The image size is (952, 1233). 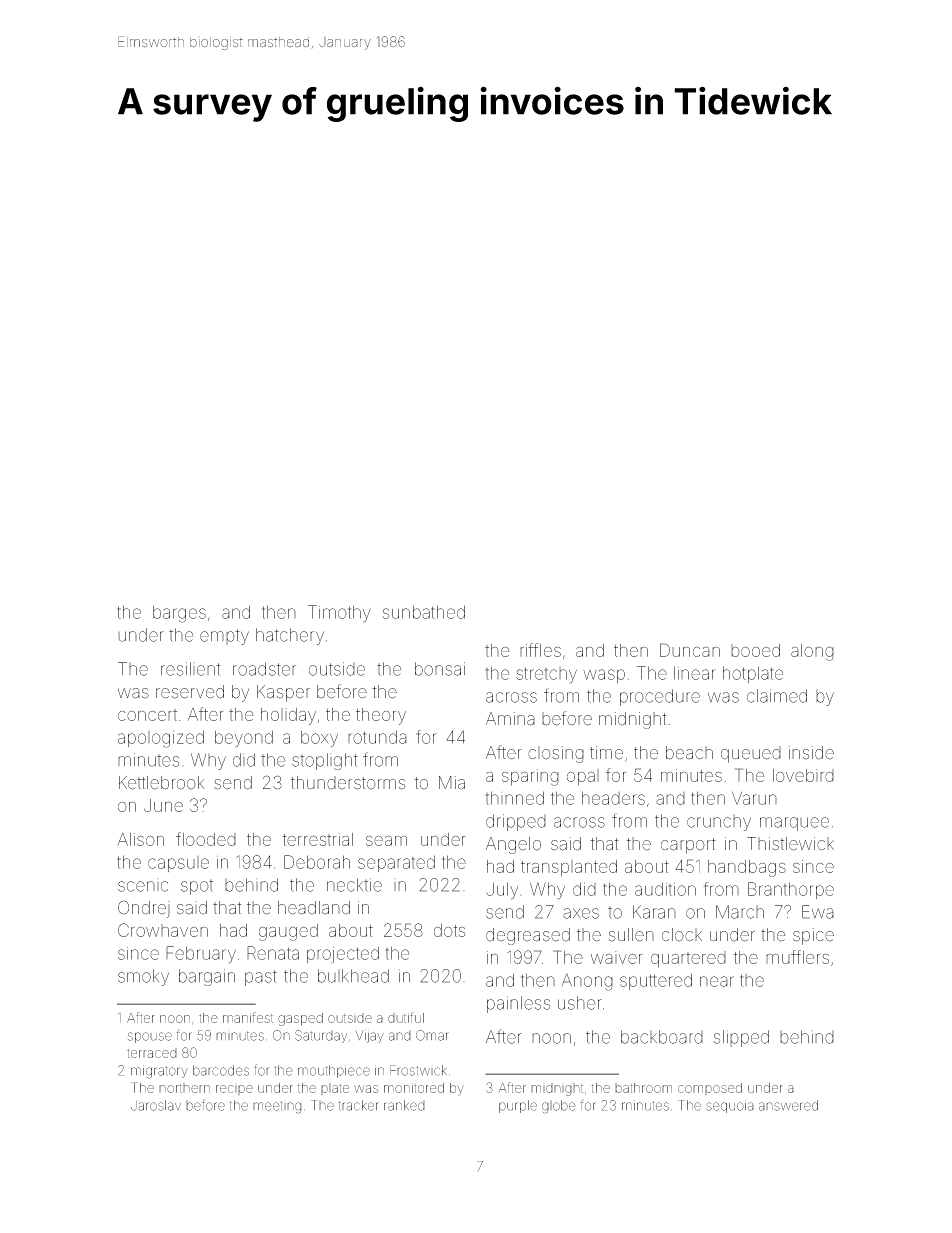 What do you see at coordinates (147, 715) in the screenshot?
I see `concert` at bounding box center [147, 715].
